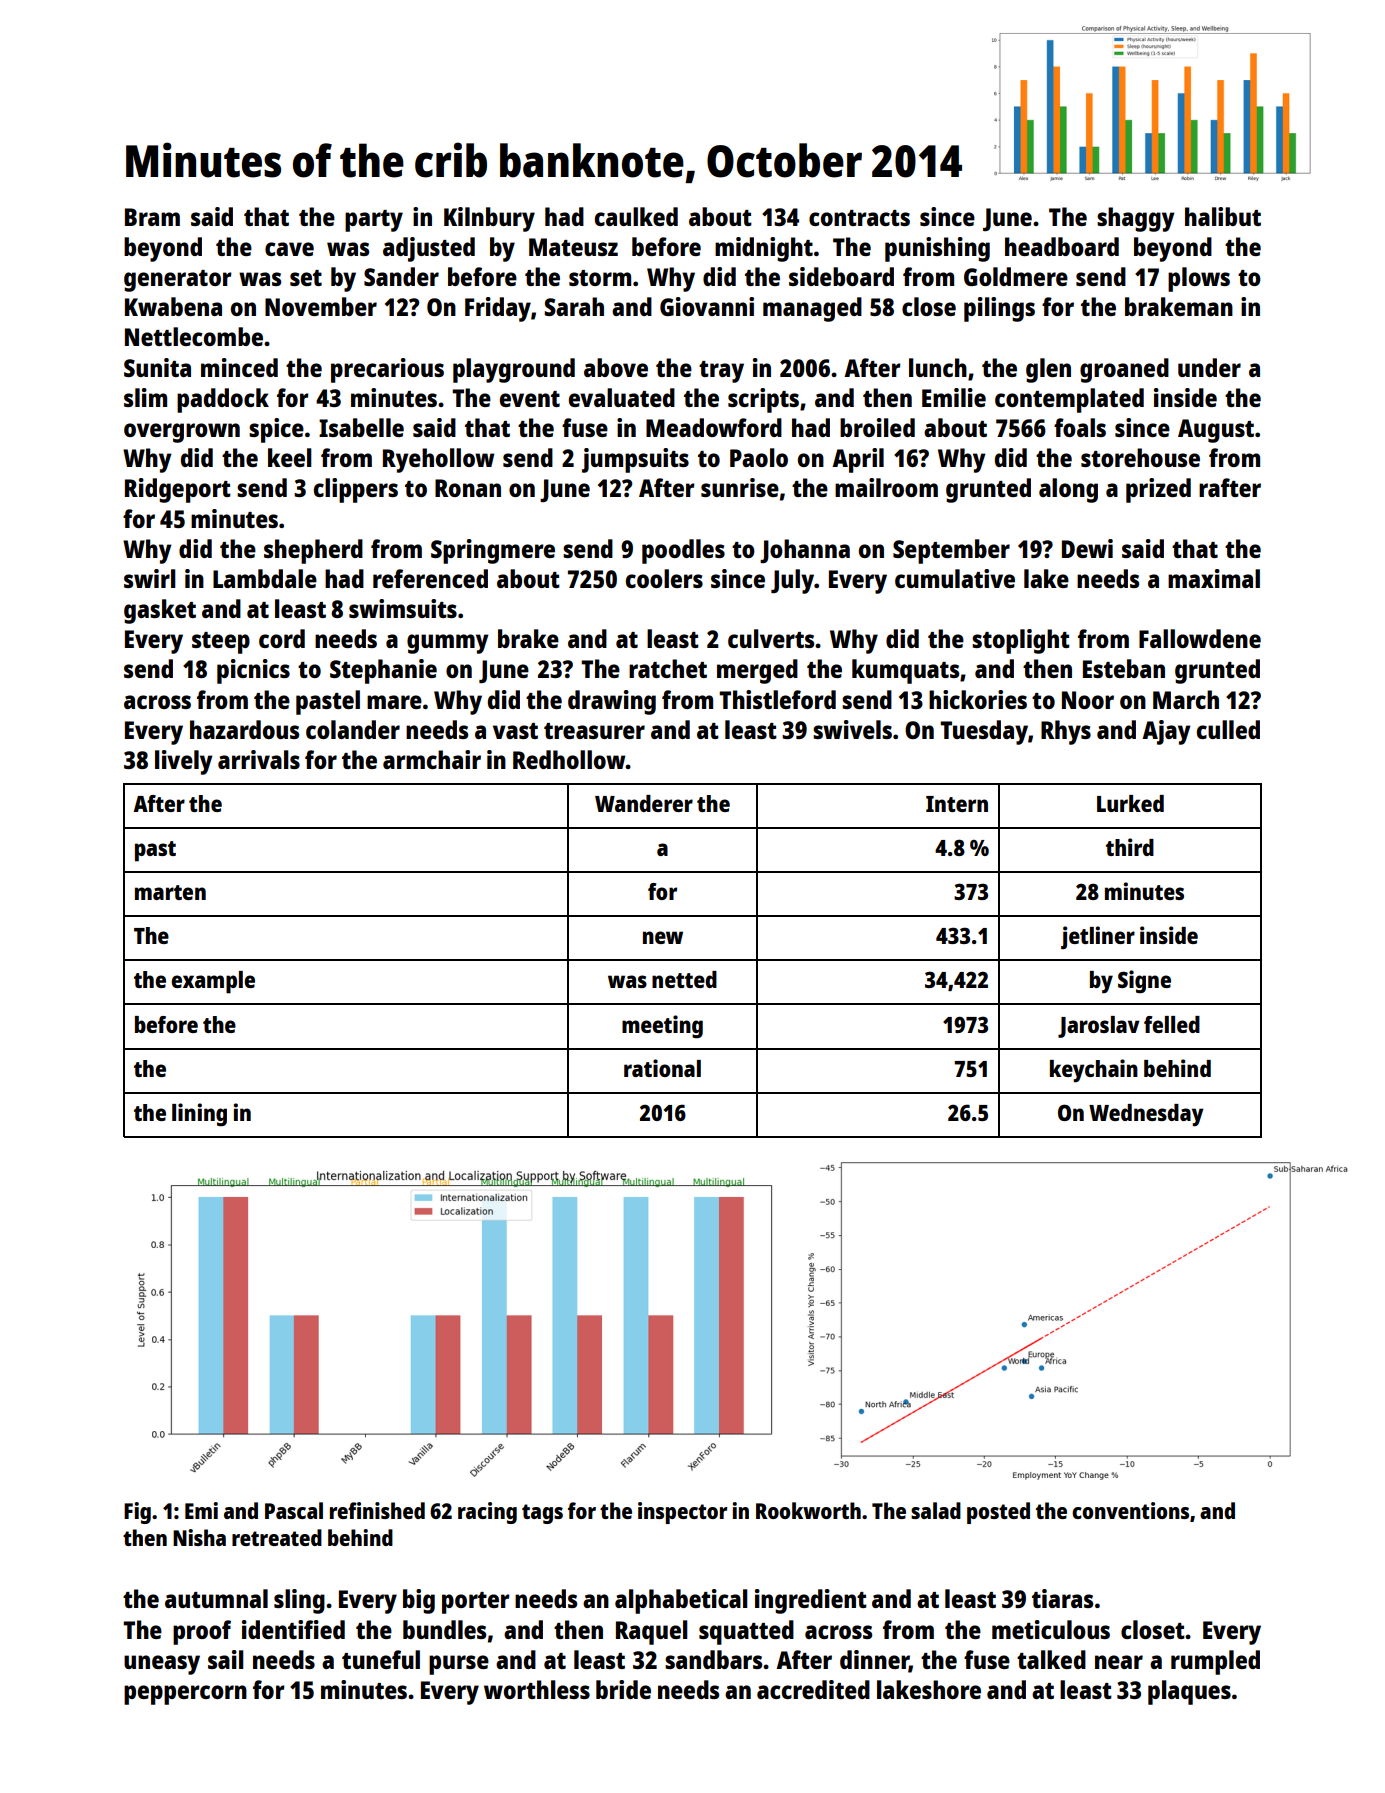  I want to click on storehouse, so click(1140, 457).
